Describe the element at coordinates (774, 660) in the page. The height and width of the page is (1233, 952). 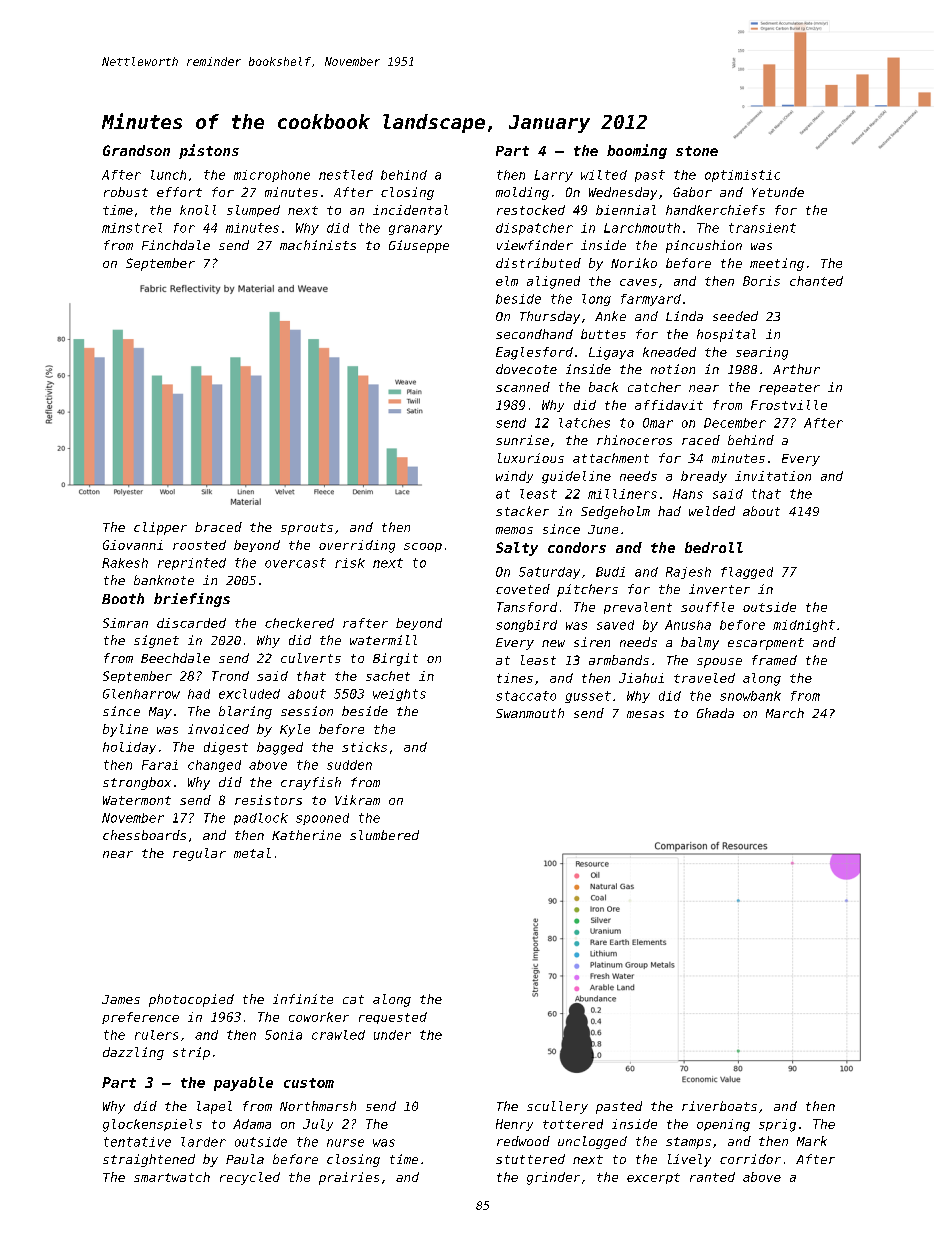
I see `framed` at that location.
